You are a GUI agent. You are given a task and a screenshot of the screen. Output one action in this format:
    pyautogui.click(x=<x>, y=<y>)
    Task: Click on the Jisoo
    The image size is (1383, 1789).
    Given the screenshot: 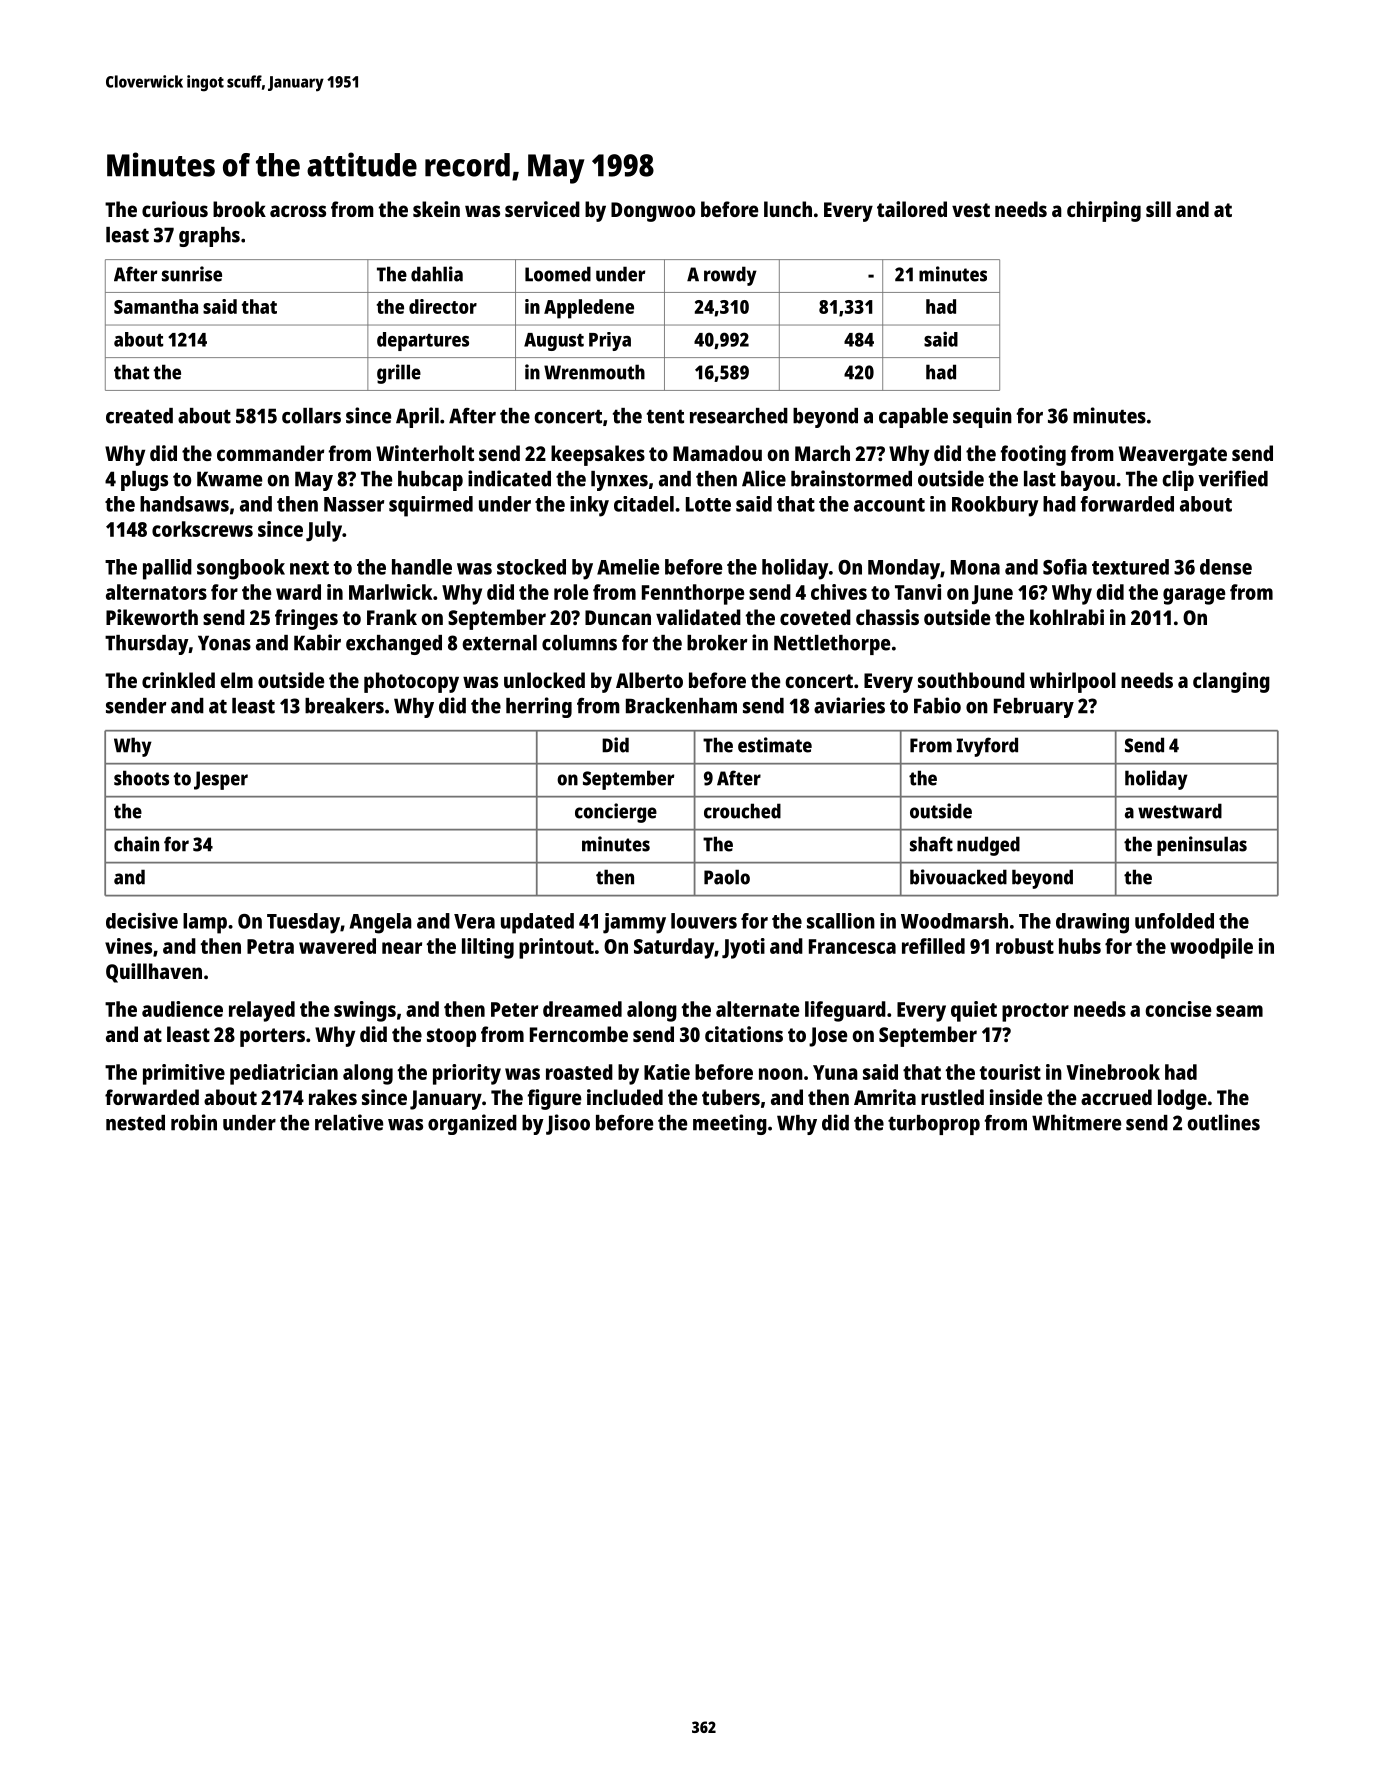 What is the action you would take?
    pyautogui.click(x=568, y=1124)
